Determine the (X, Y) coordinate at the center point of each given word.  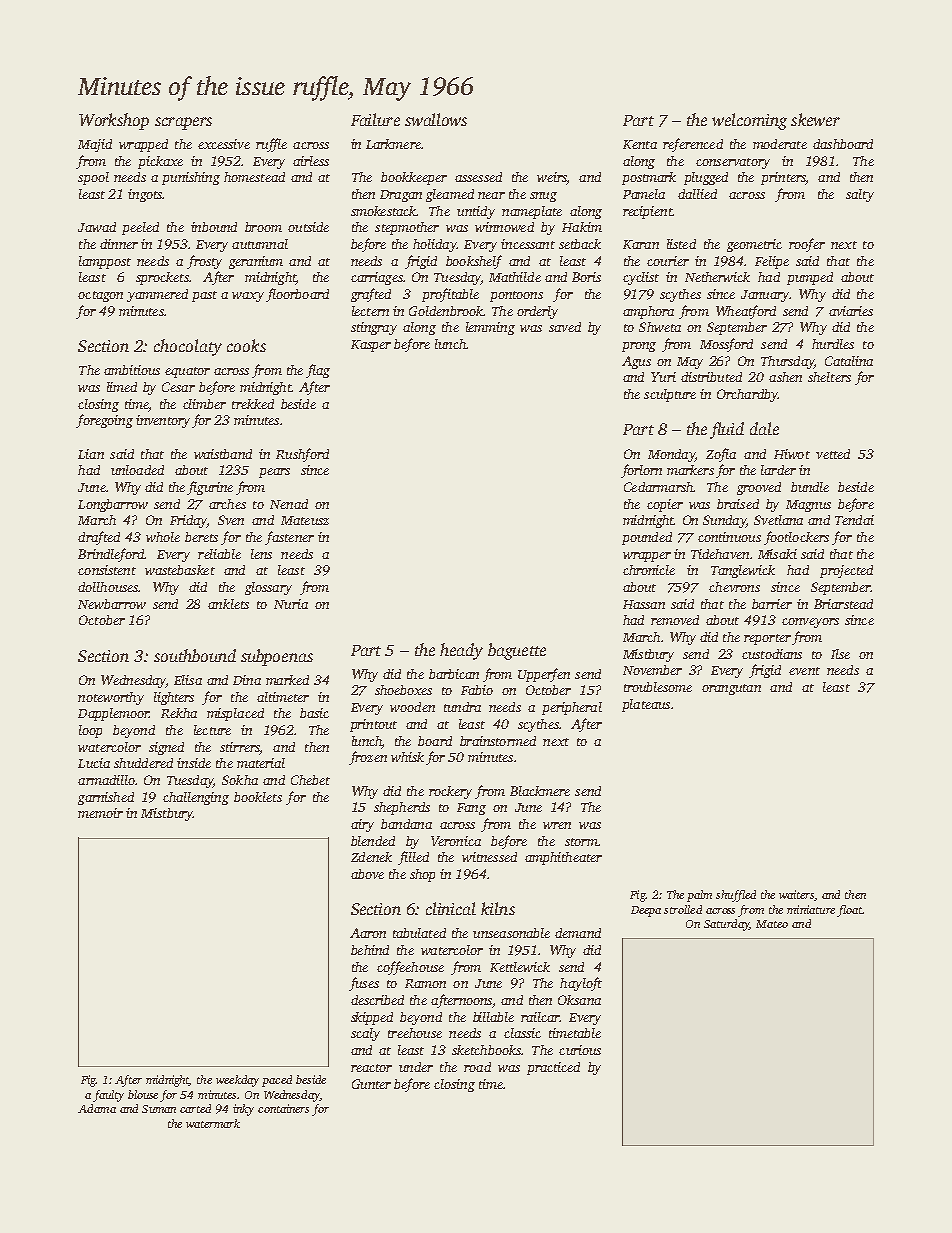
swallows (436, 119)
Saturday (726, 925)
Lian (91, 454)
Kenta (640, 144)
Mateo (772, 924)
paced (277, 1081)
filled (413, 858)
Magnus (808, 506)
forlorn (641, 471)
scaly (365, 1034)
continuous (729, 537)
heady (461, 651)
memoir (100, 813)
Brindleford (111, 555)
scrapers (183, 123)
